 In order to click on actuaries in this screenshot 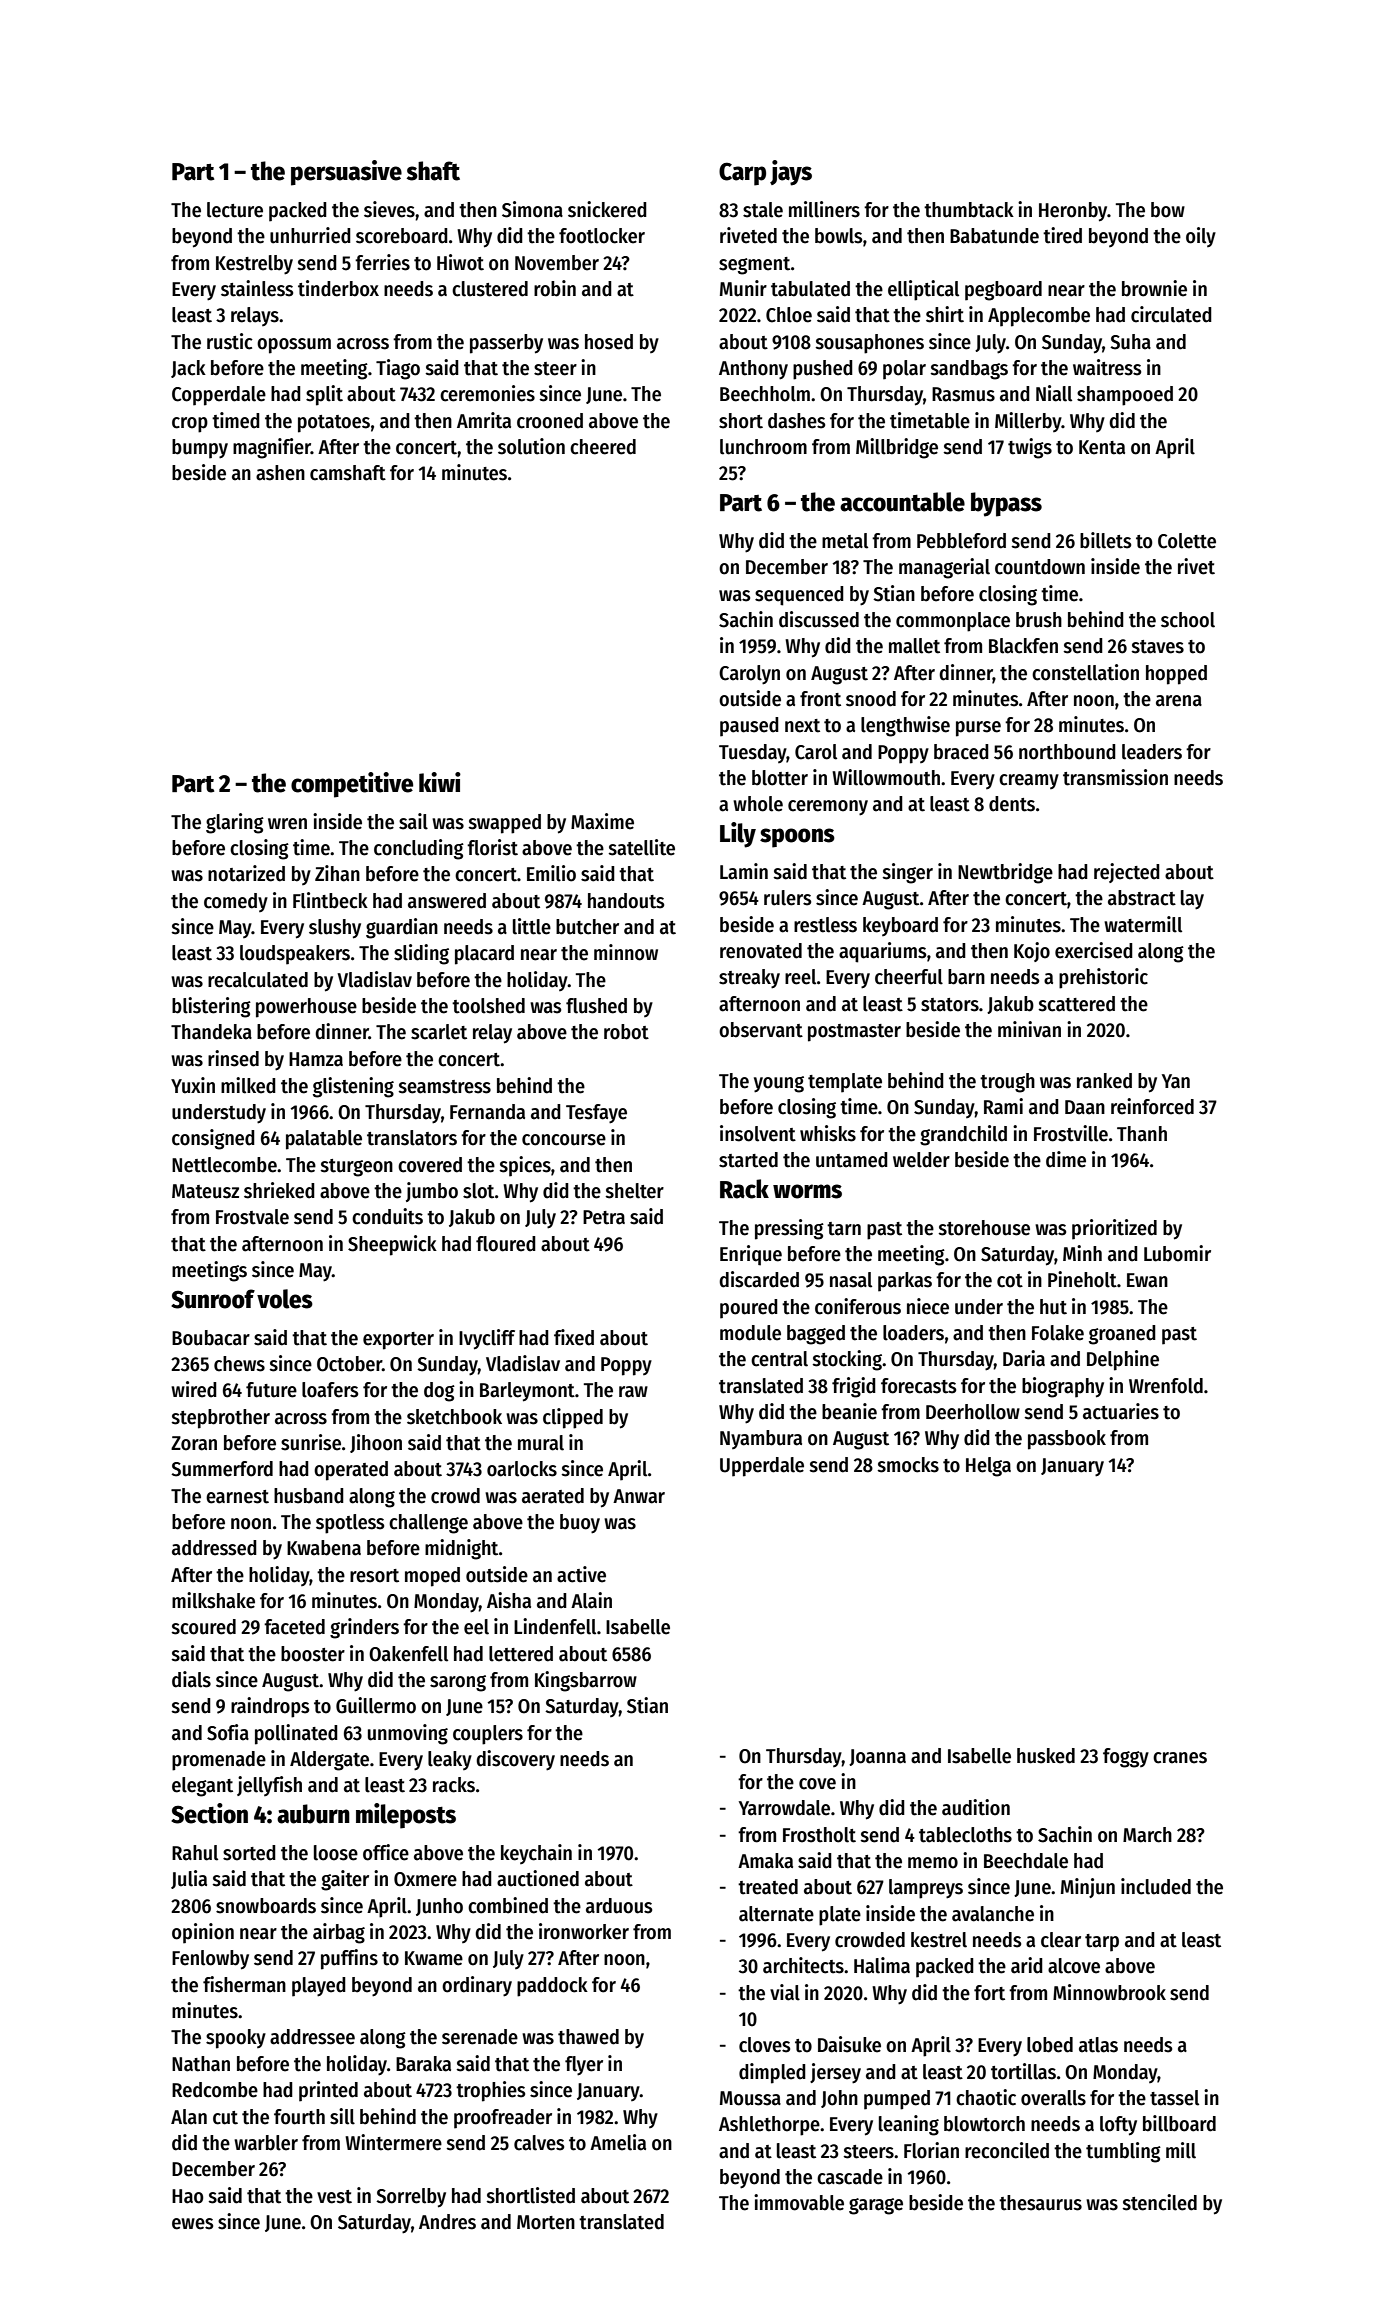, I will do `click(1121, 1411)`.
